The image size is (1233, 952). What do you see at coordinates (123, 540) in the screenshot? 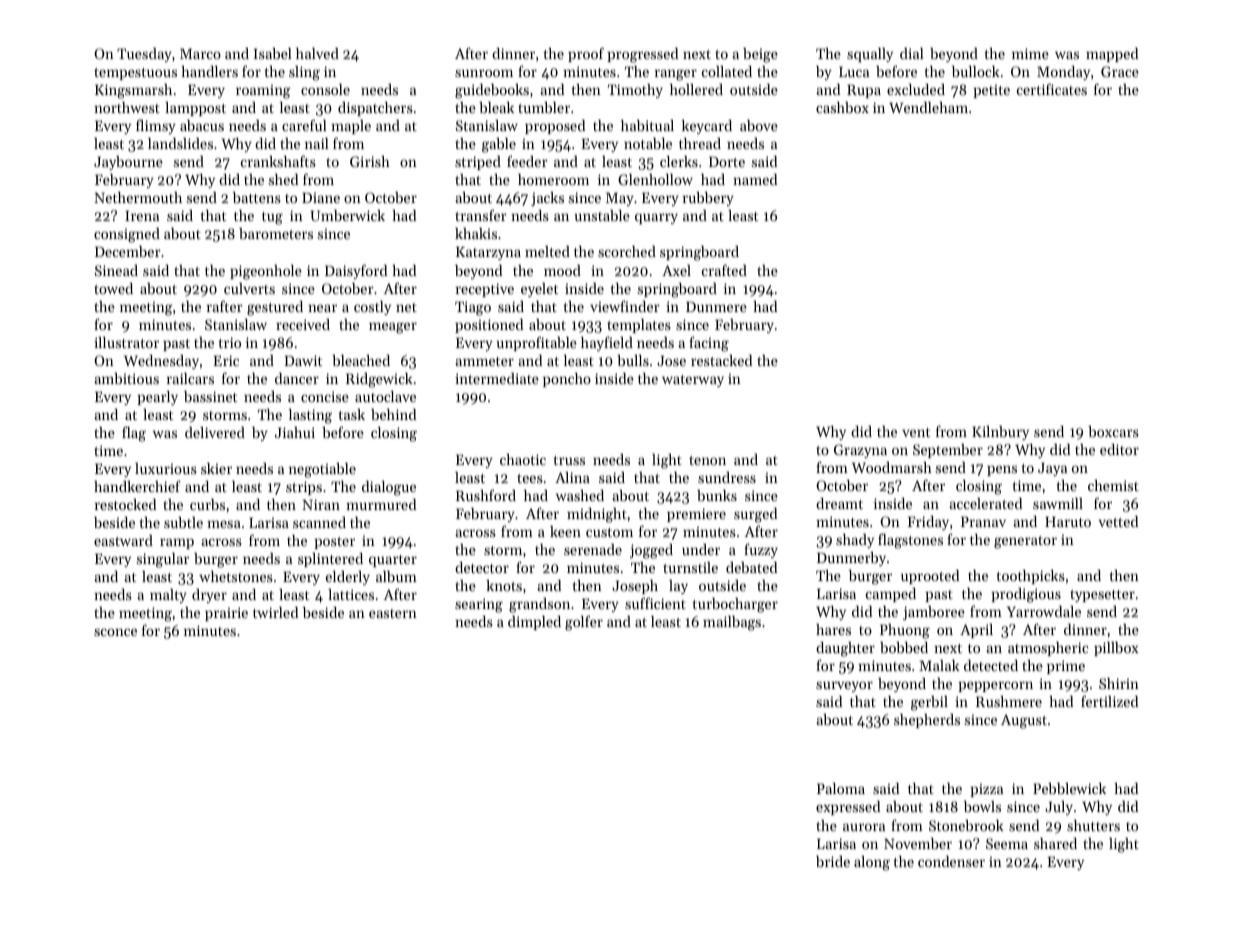
I see `eastward` at bounding box center [123, 540].
